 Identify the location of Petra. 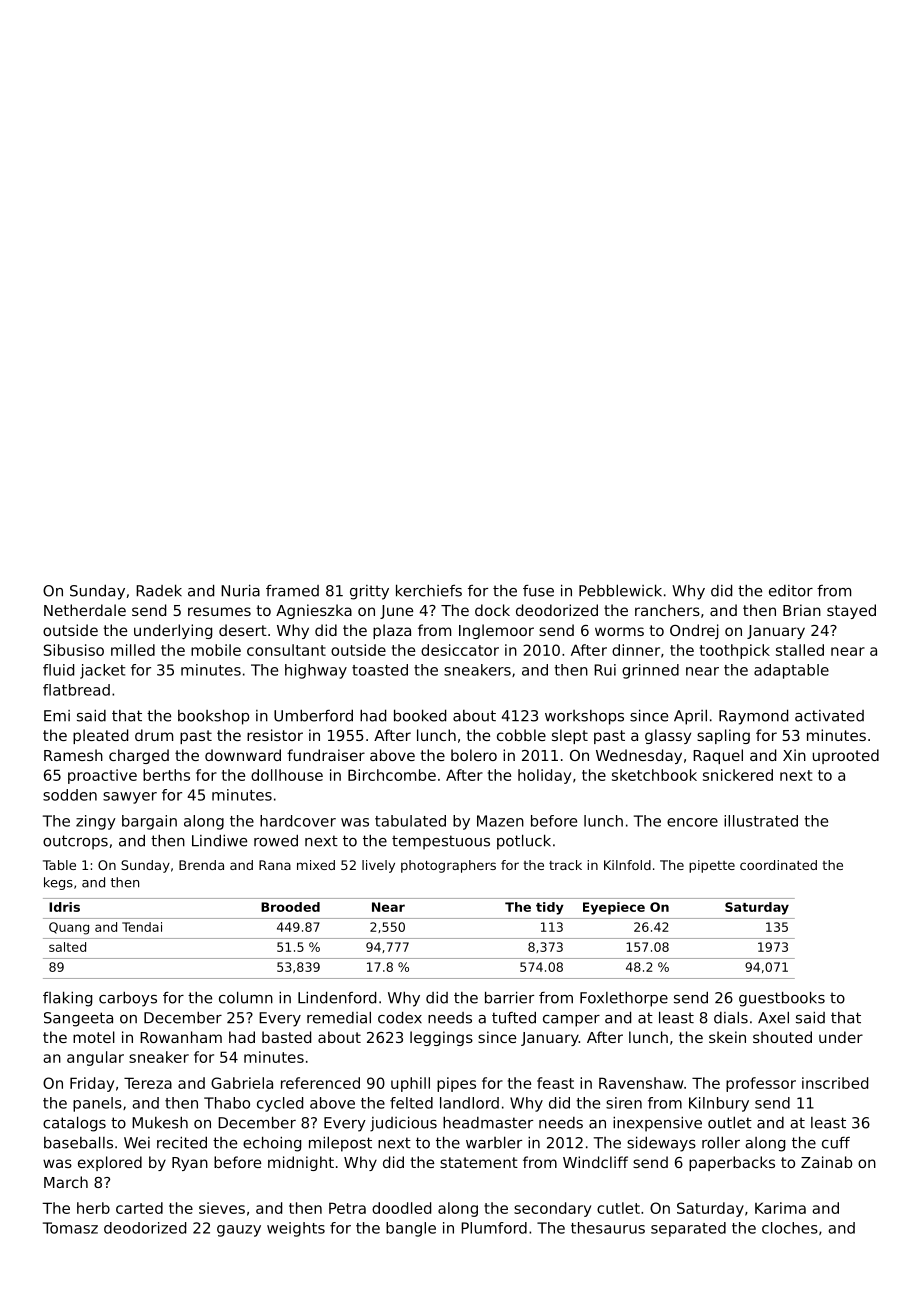
(347, 1208).
